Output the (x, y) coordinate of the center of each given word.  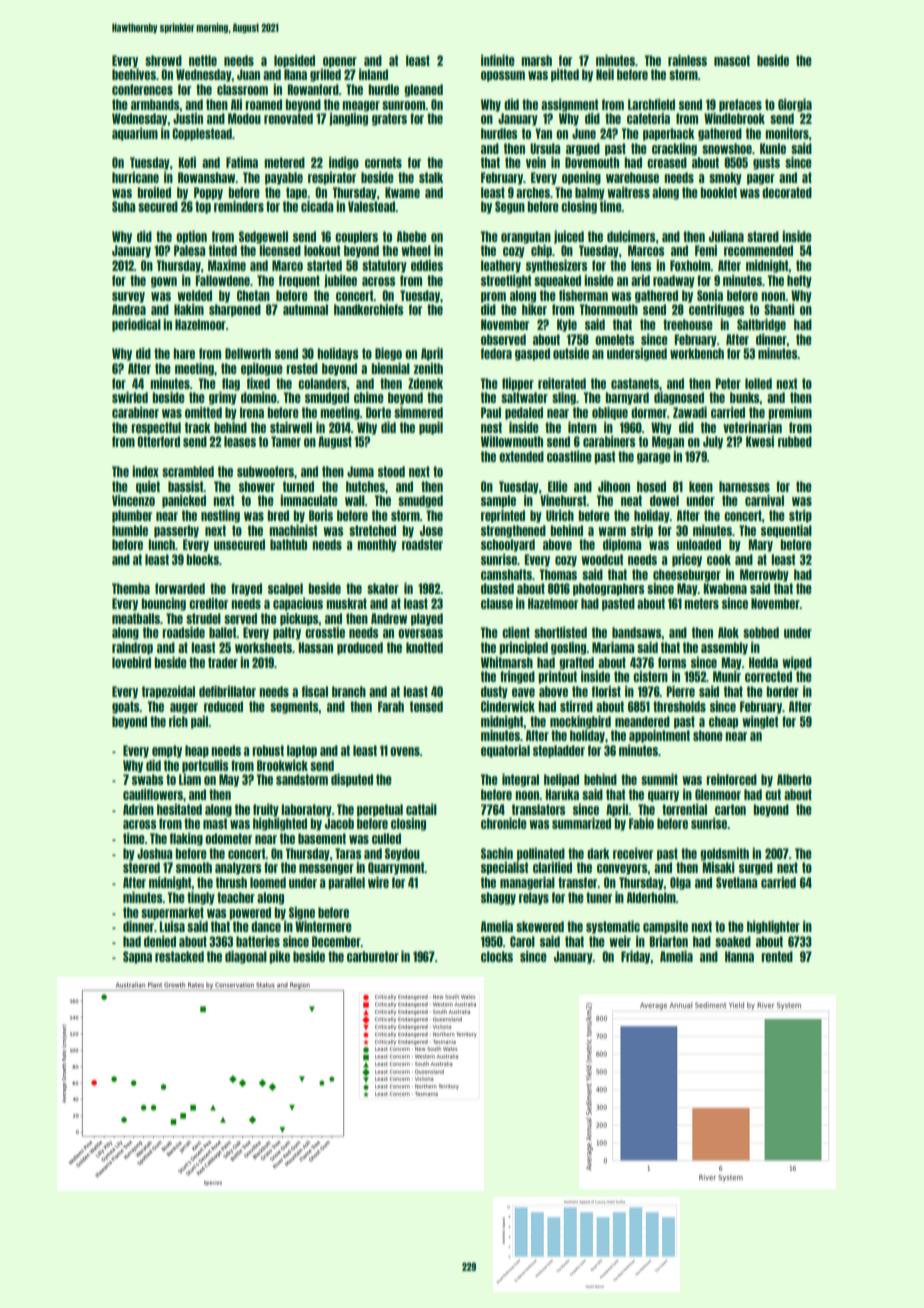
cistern (650, 676)
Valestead (371, 206)
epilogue (262, 369)
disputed (352, 780)
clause (497, 603)
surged (756, 868)
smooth (194, 867)
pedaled (524, 413)
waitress (628, 192)
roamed (263, 104)
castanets (635, 383)
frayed (246, 589)
